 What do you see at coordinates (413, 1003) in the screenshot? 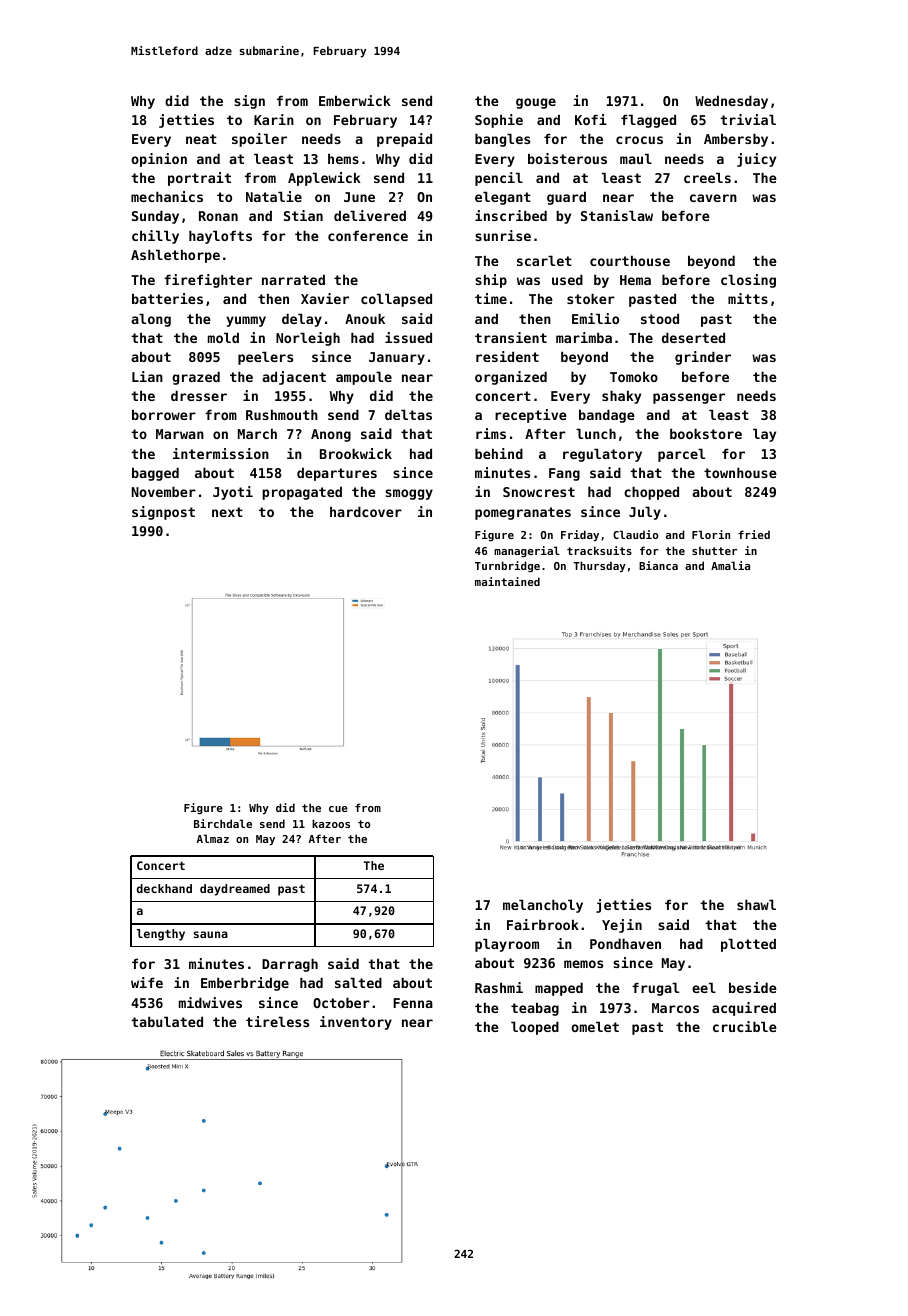
I see `Fenna` at bounding box center [413, 1003].
